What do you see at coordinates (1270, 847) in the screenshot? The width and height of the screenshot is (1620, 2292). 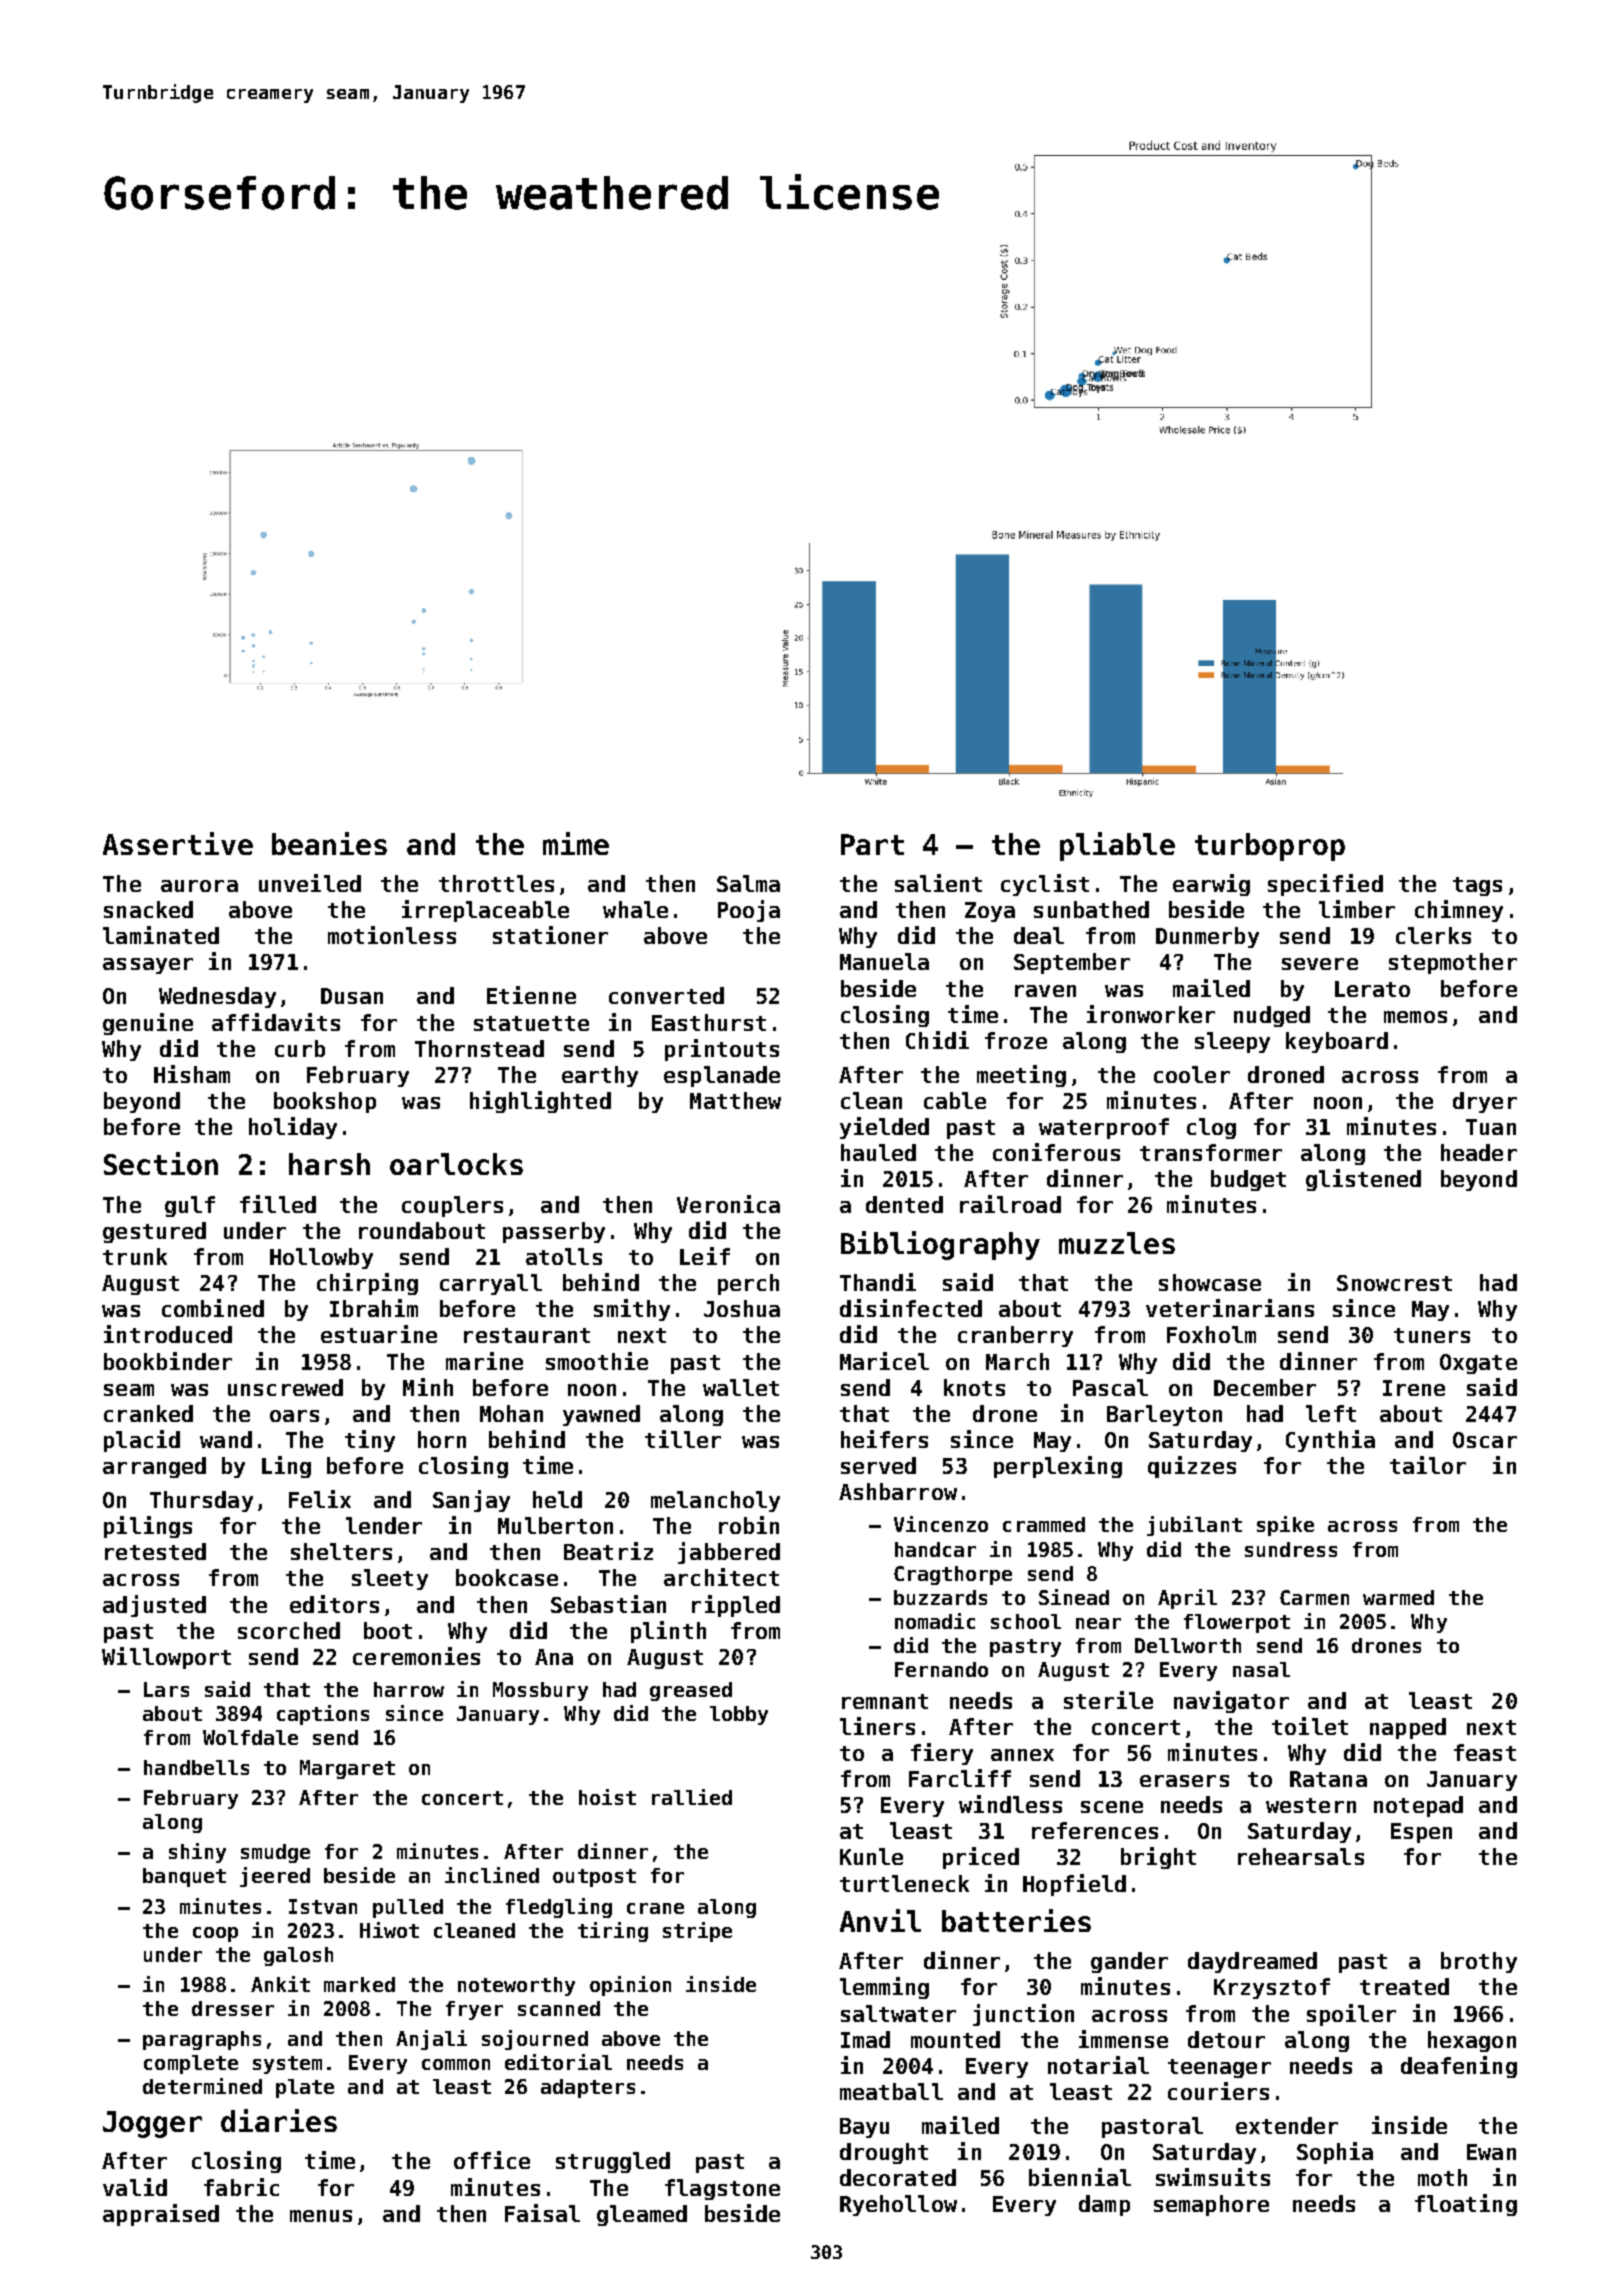 I see `turboprop` at bounding box center [1270, 847].
